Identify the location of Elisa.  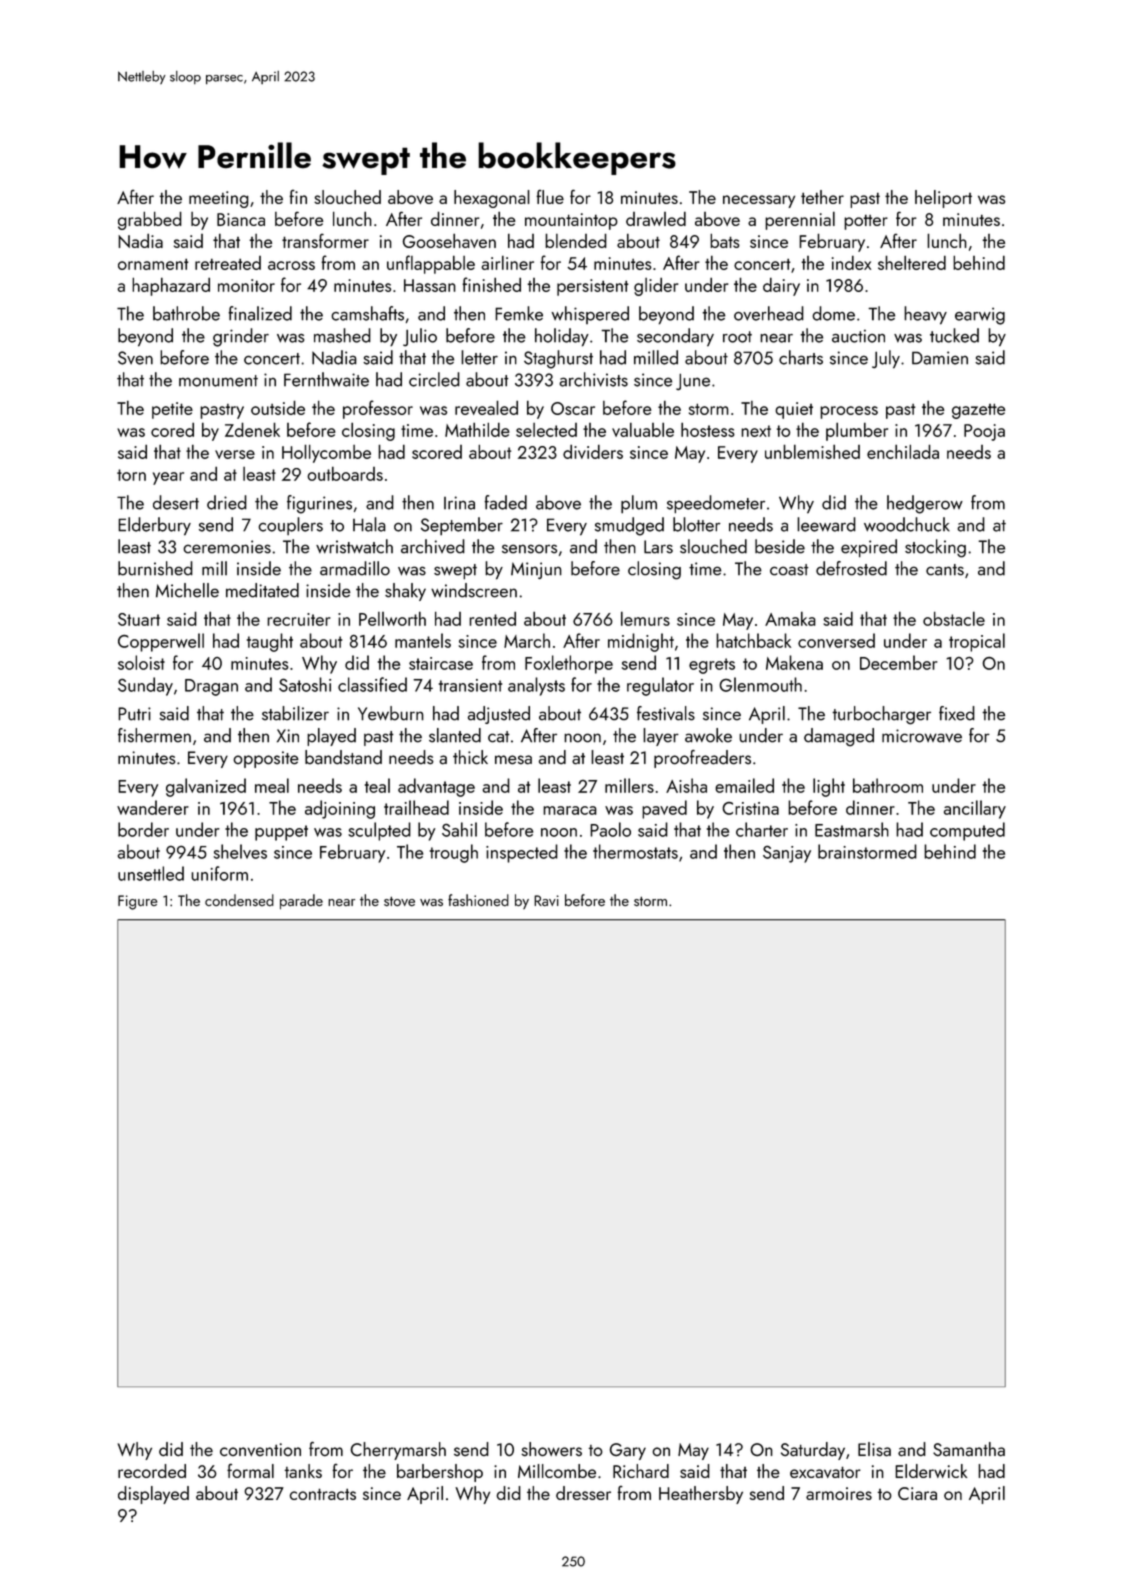
(874, 1449).
